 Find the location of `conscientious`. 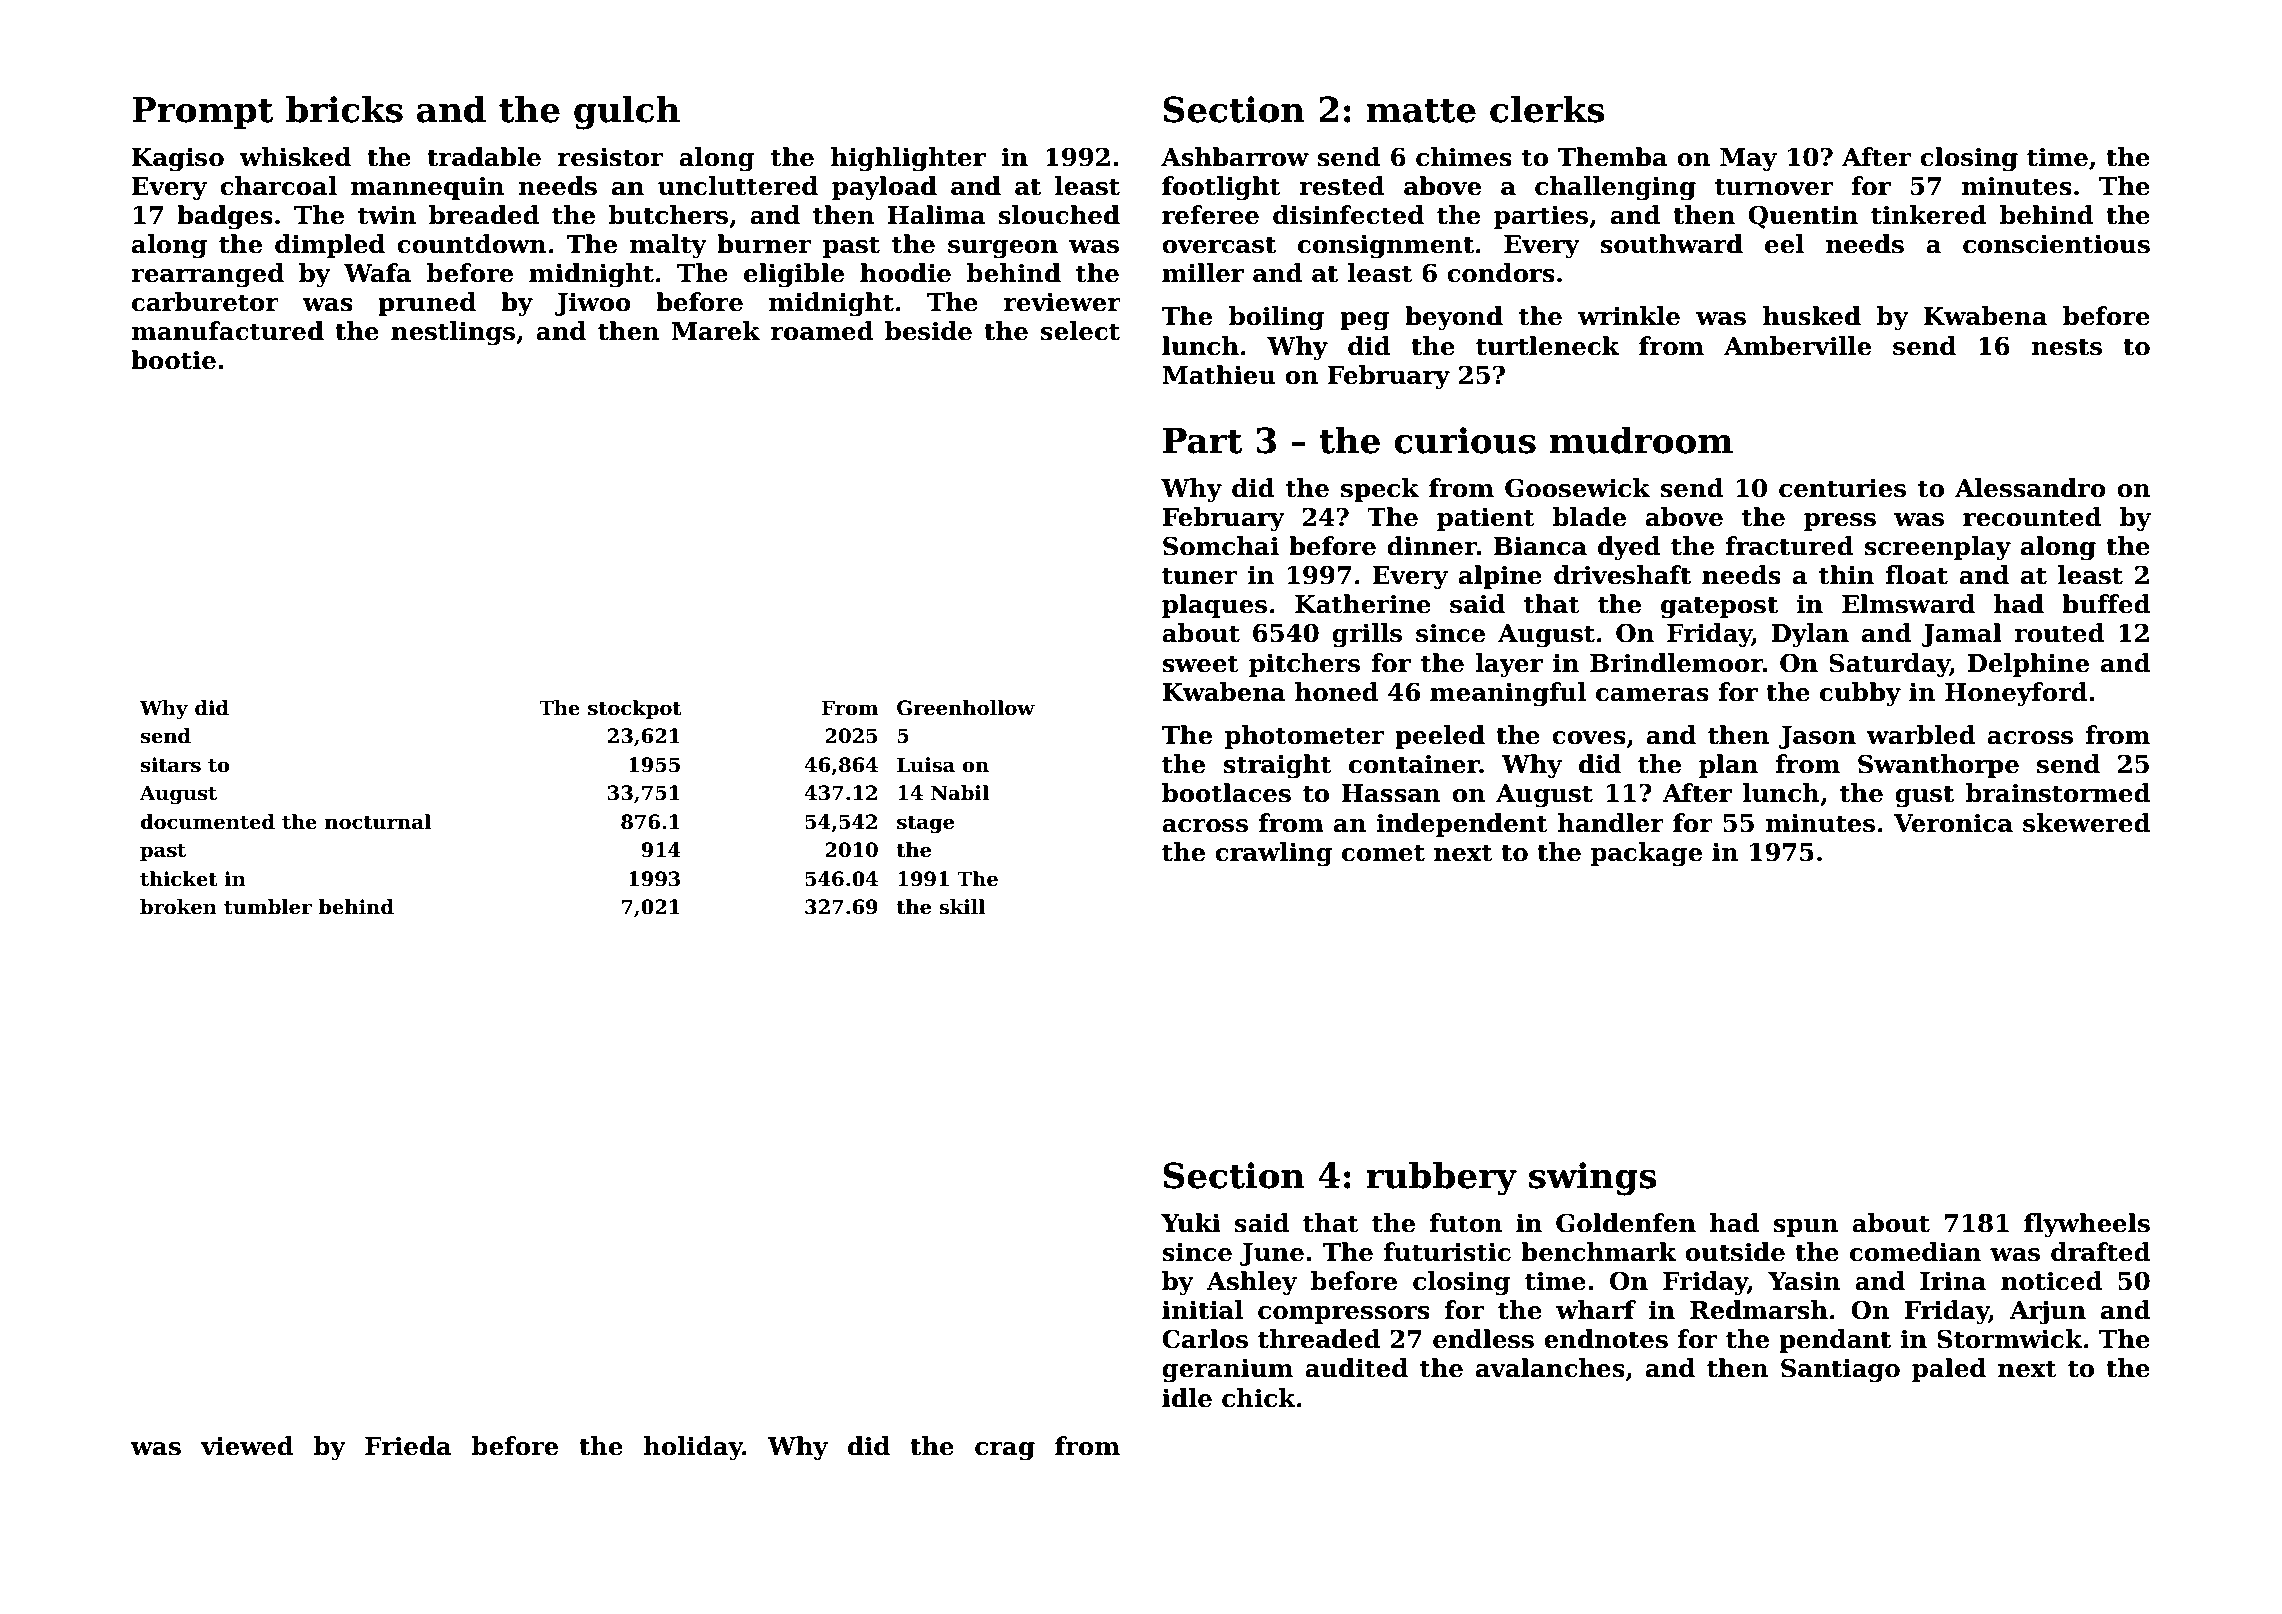

conscientious is located at coordinates (2056, 244).
